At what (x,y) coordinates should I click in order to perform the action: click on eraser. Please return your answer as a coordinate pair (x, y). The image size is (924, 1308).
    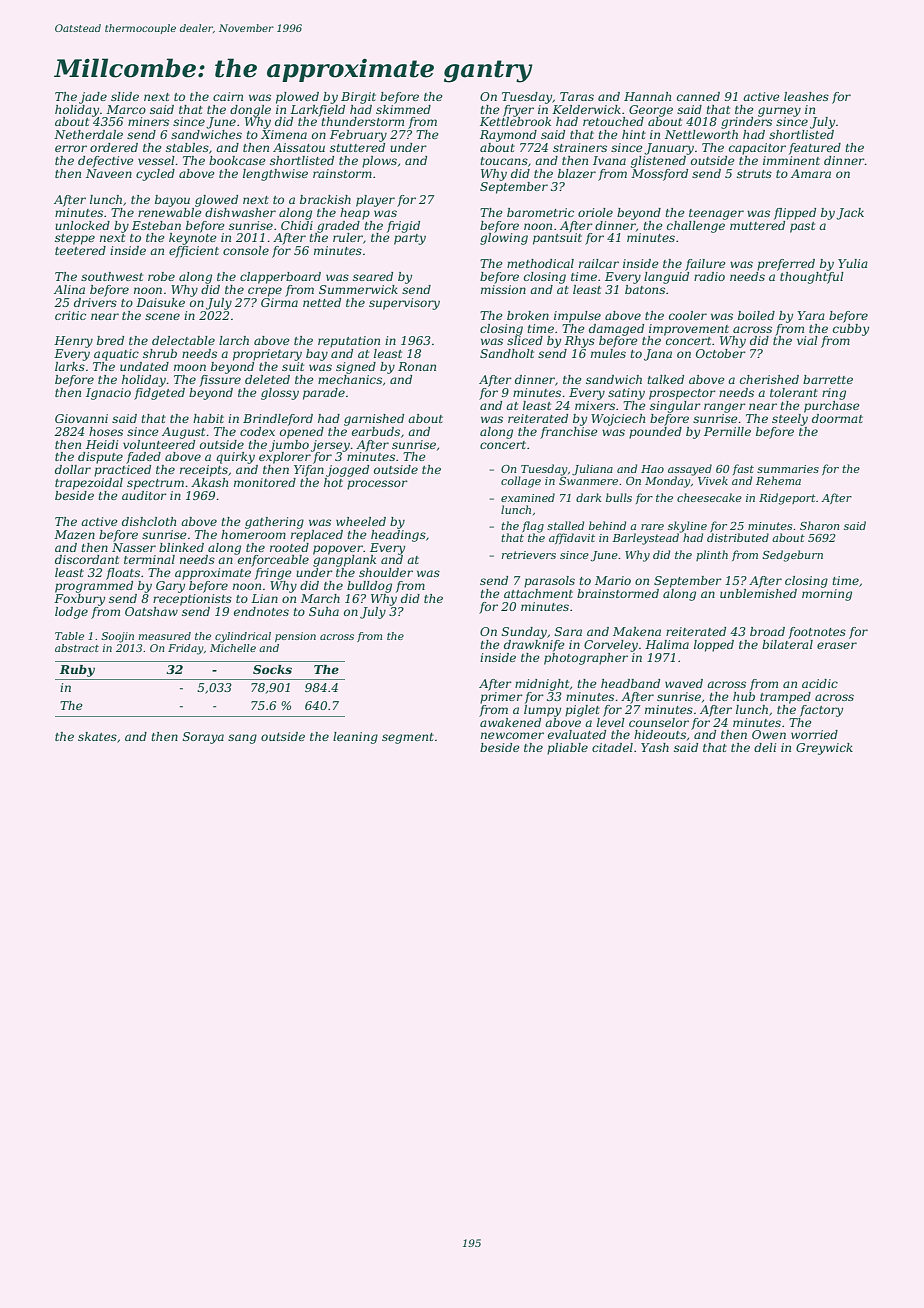
    Looking at the image, I should click on (837, 645).
